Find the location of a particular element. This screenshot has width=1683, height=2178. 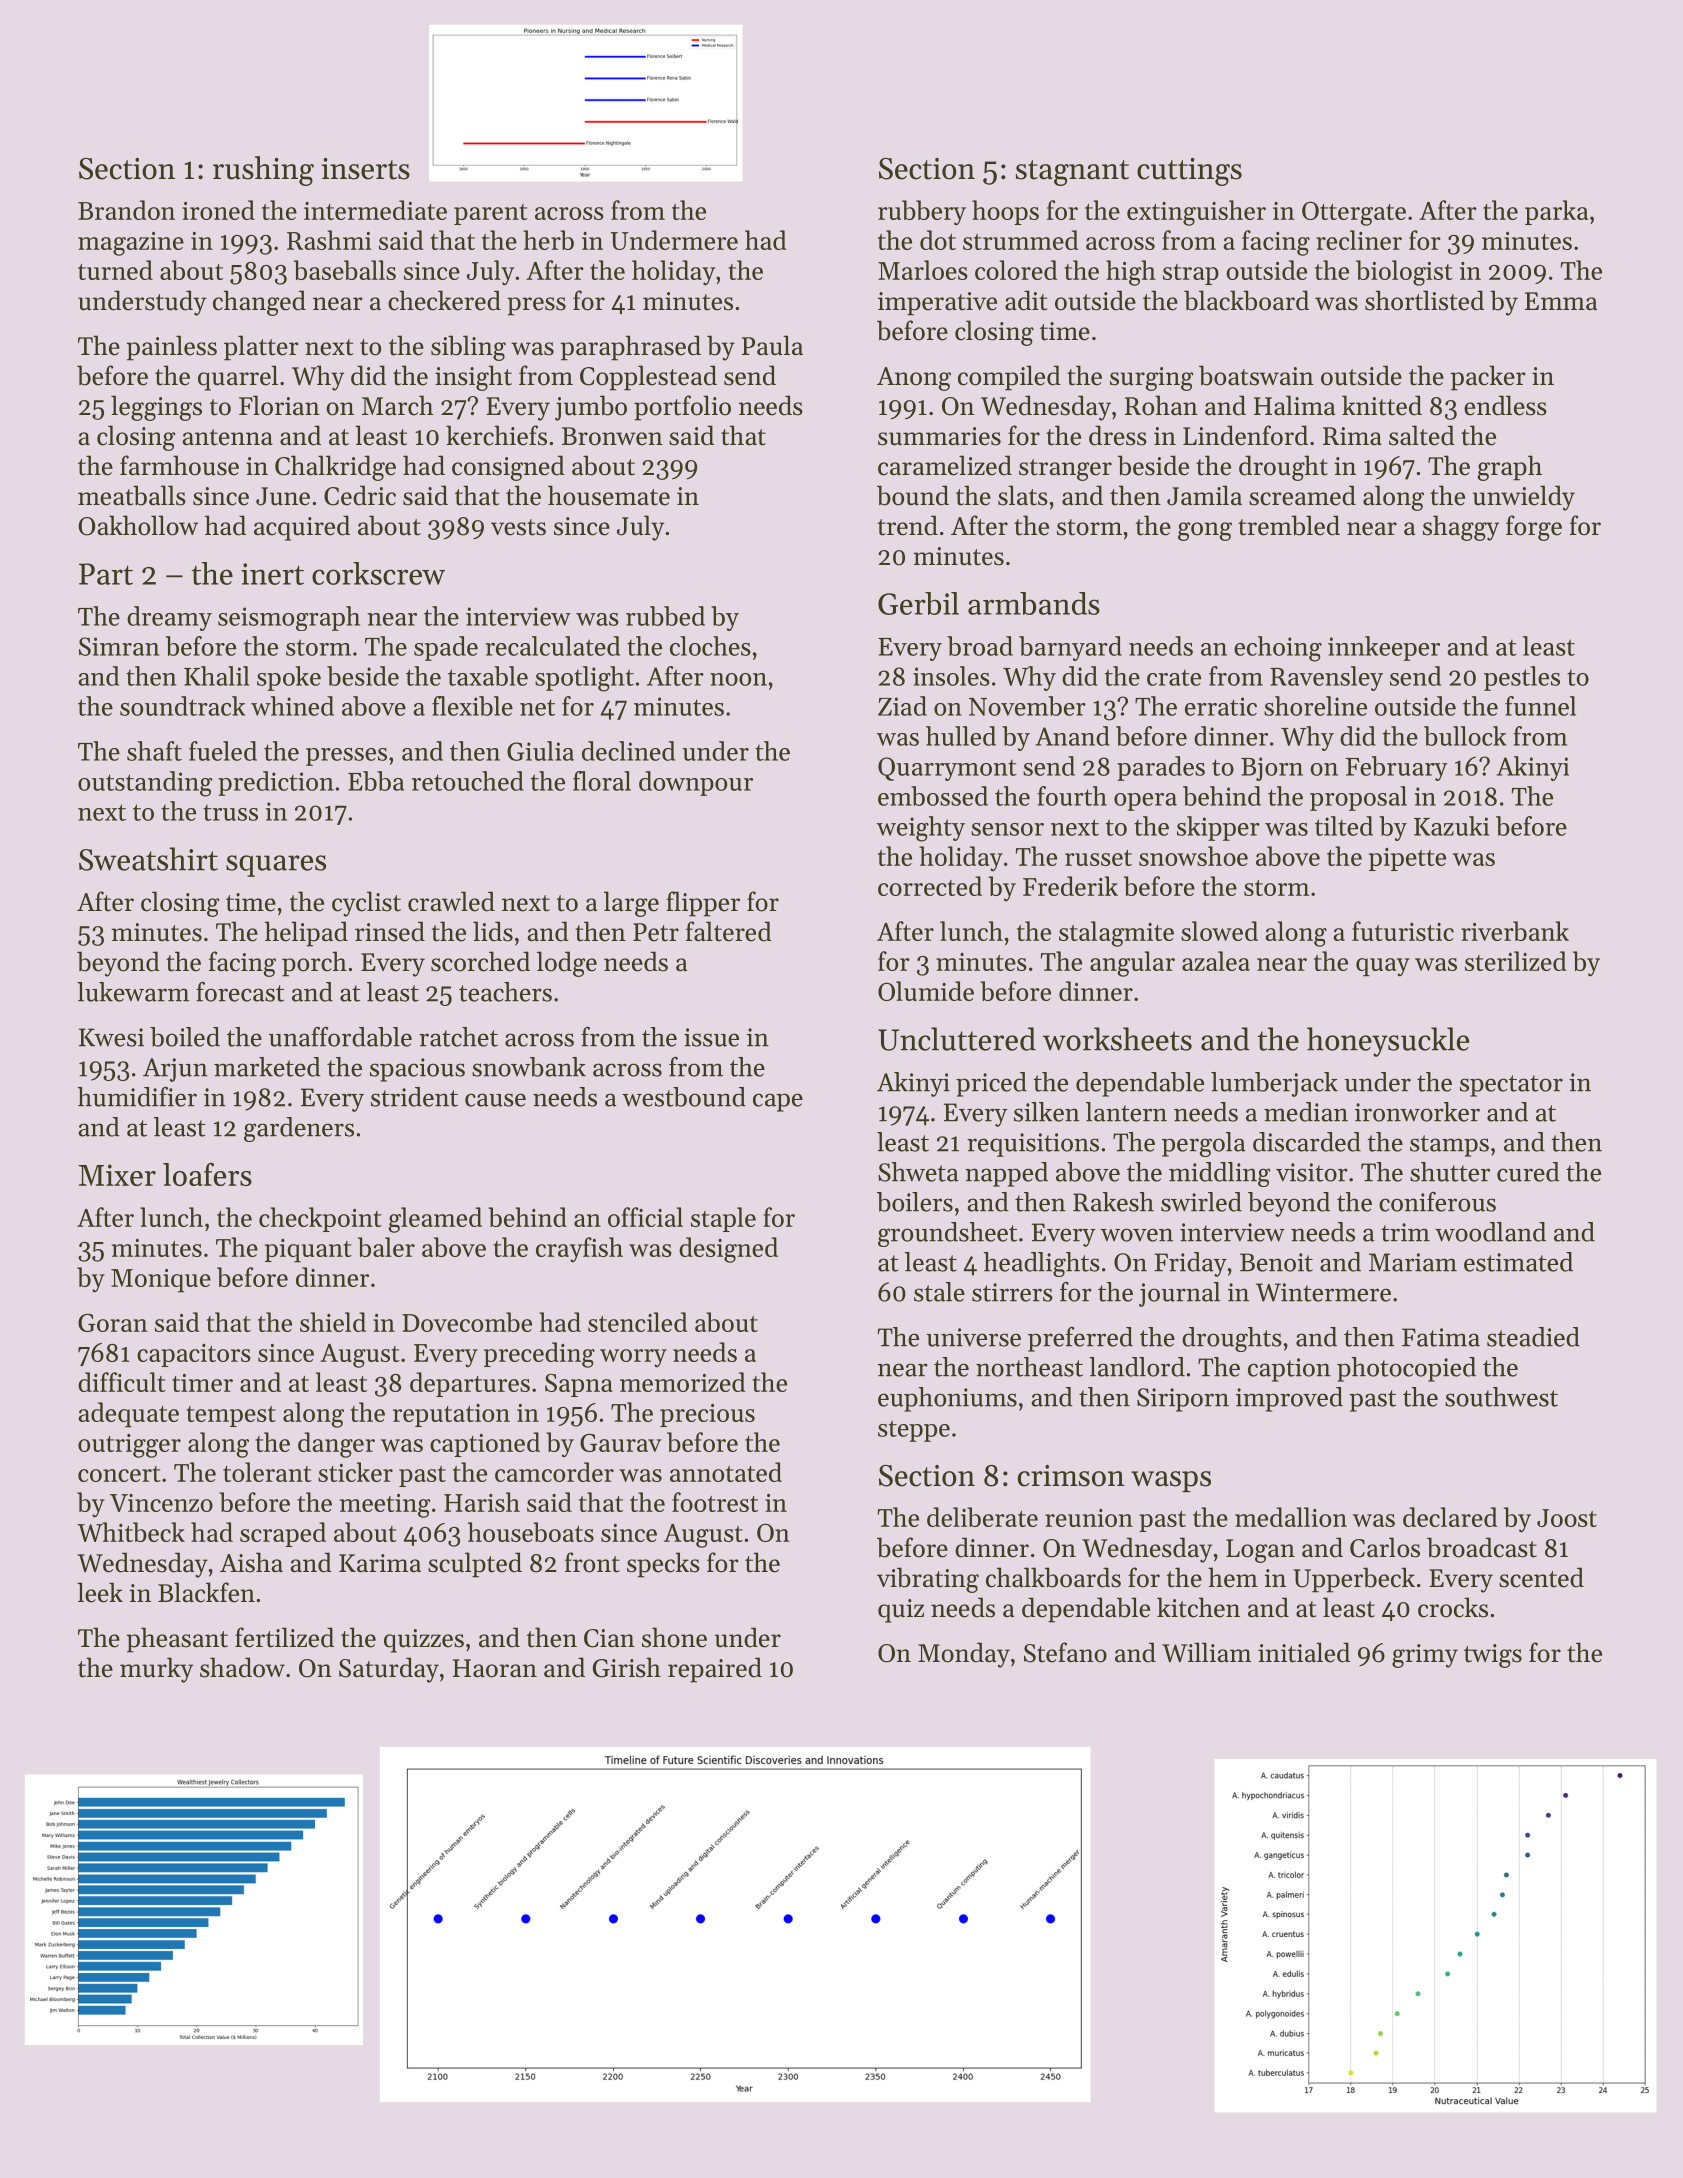

Bjorn is located at coordinates (1272, 769).
